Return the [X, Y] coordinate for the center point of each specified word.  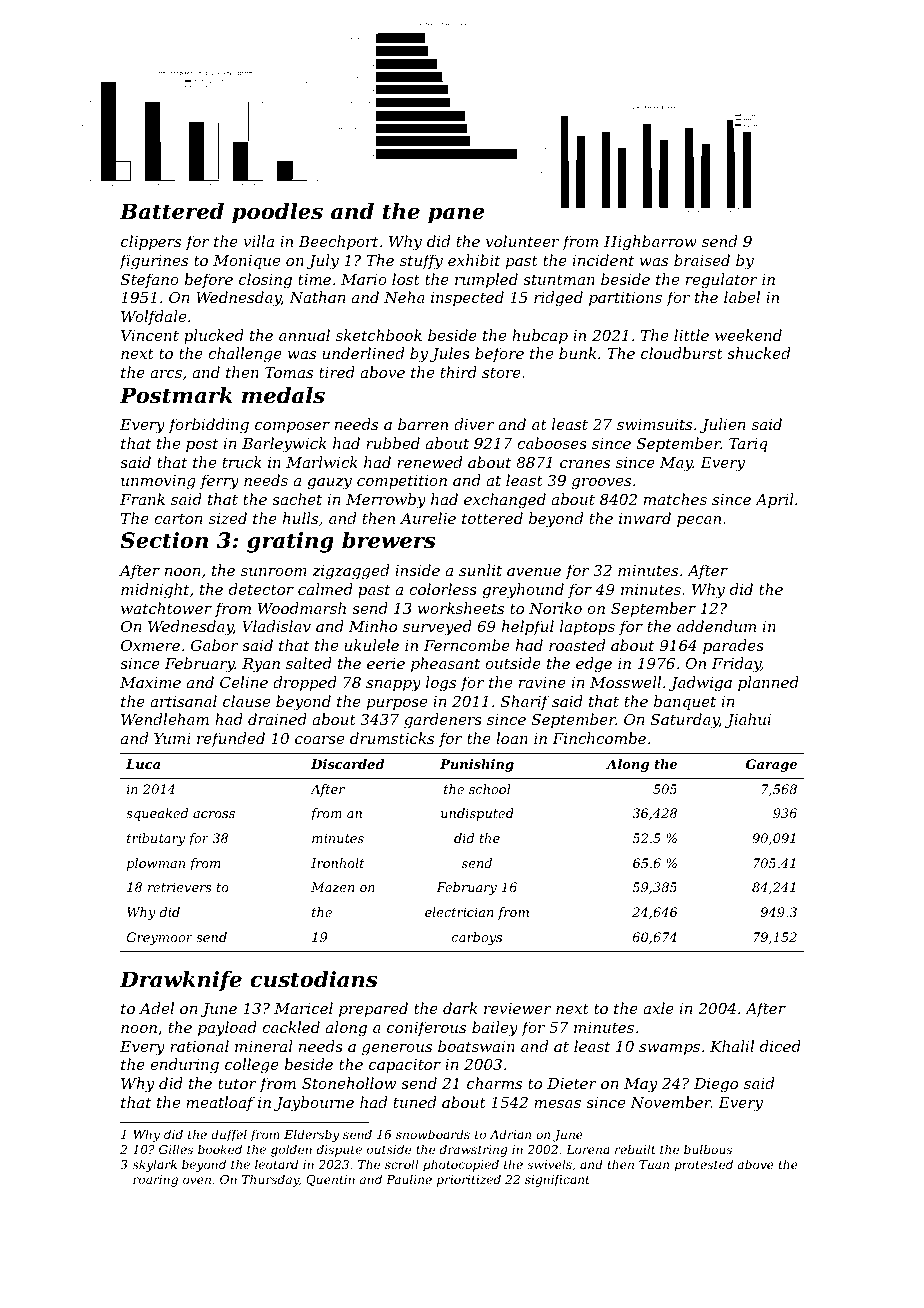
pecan [699, 521]
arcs [166, 374]
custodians [314, 979]
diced [780, 1046]
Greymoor [160, 938]
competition [402, 482]
